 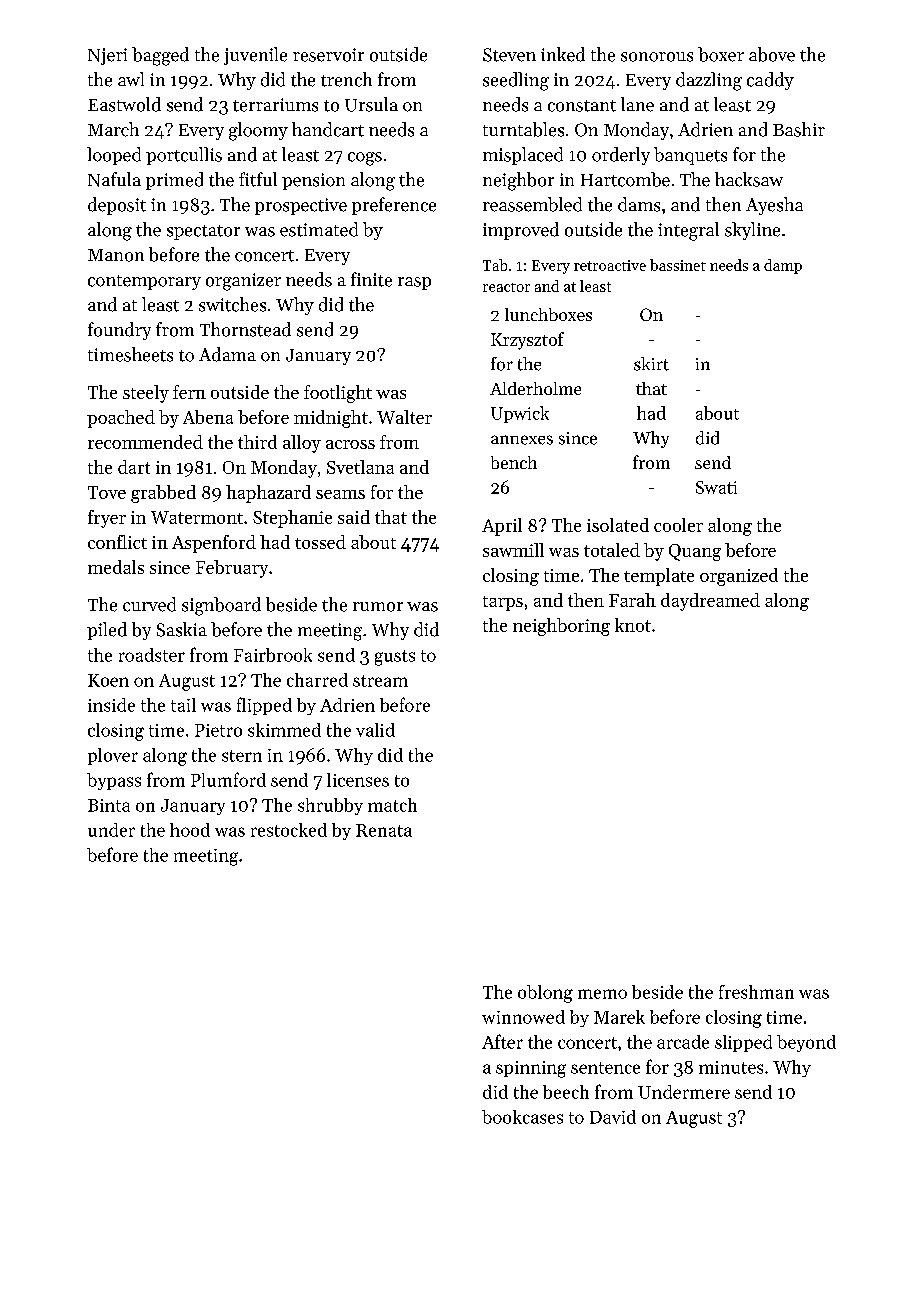 What do you see at coordinates (503, 603) in the document?
I see `tarps` at bounding box center [503, 603].
